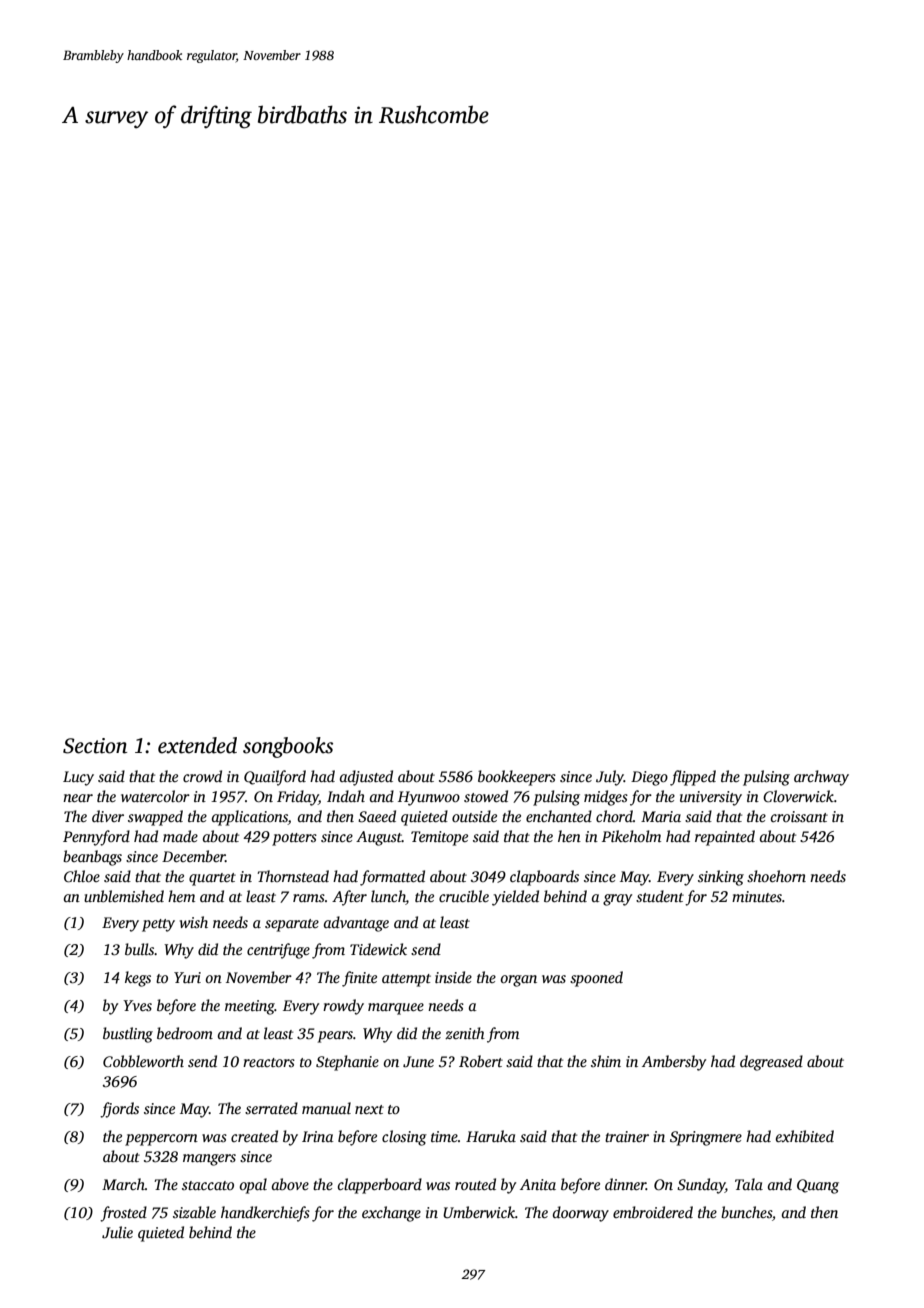  What do you see at coordinates (180, 836) in the page?
I see `made` at bounding box center [180, 836].
